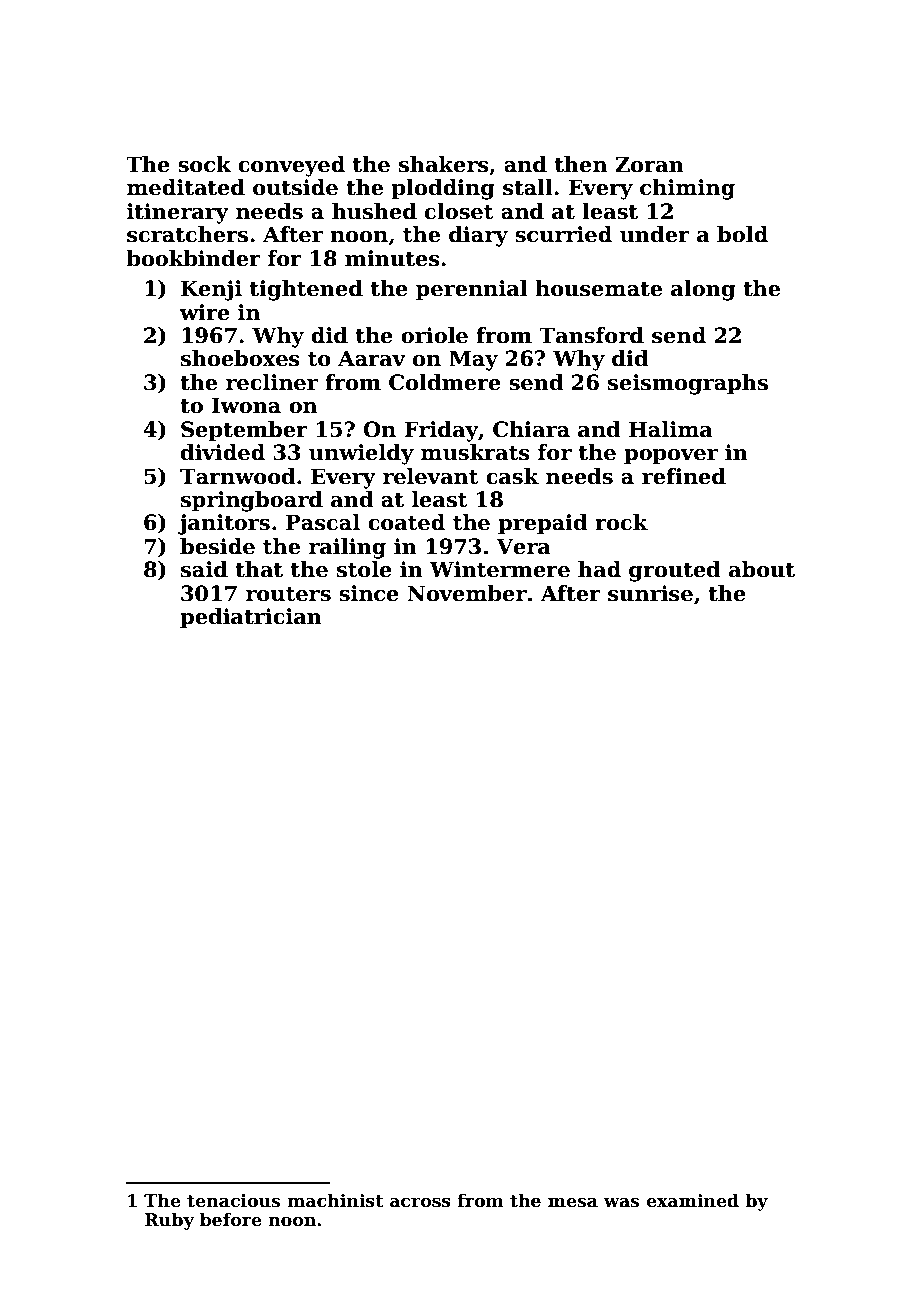 This screenshot has height=1311, width=924. I want to click on seismographs, so click(688, 384).
